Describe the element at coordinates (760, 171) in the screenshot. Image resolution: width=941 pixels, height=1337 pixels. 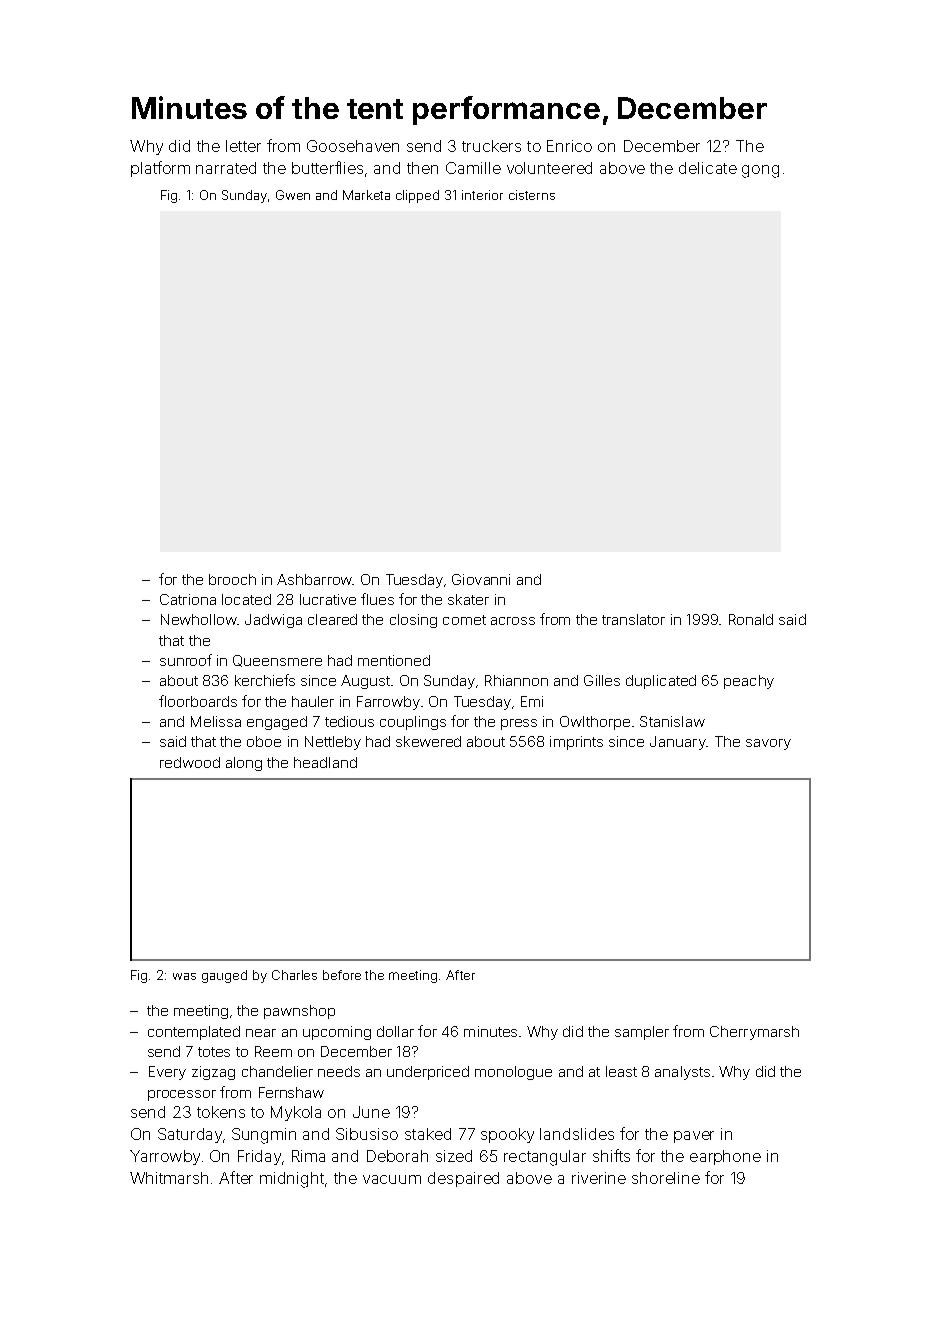
I see `gong` at that location.
